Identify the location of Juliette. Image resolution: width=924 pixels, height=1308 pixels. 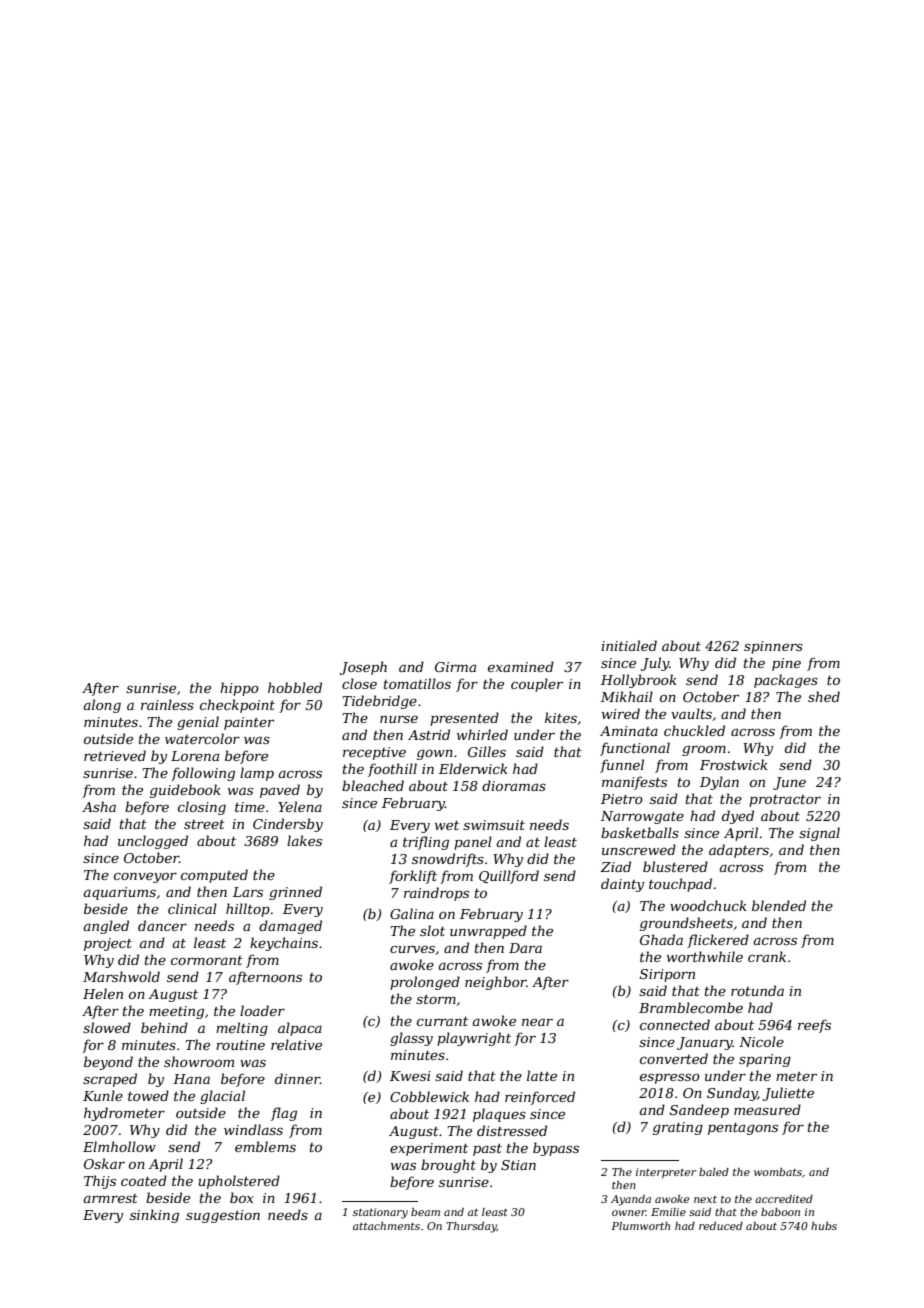
(788, 1094).
